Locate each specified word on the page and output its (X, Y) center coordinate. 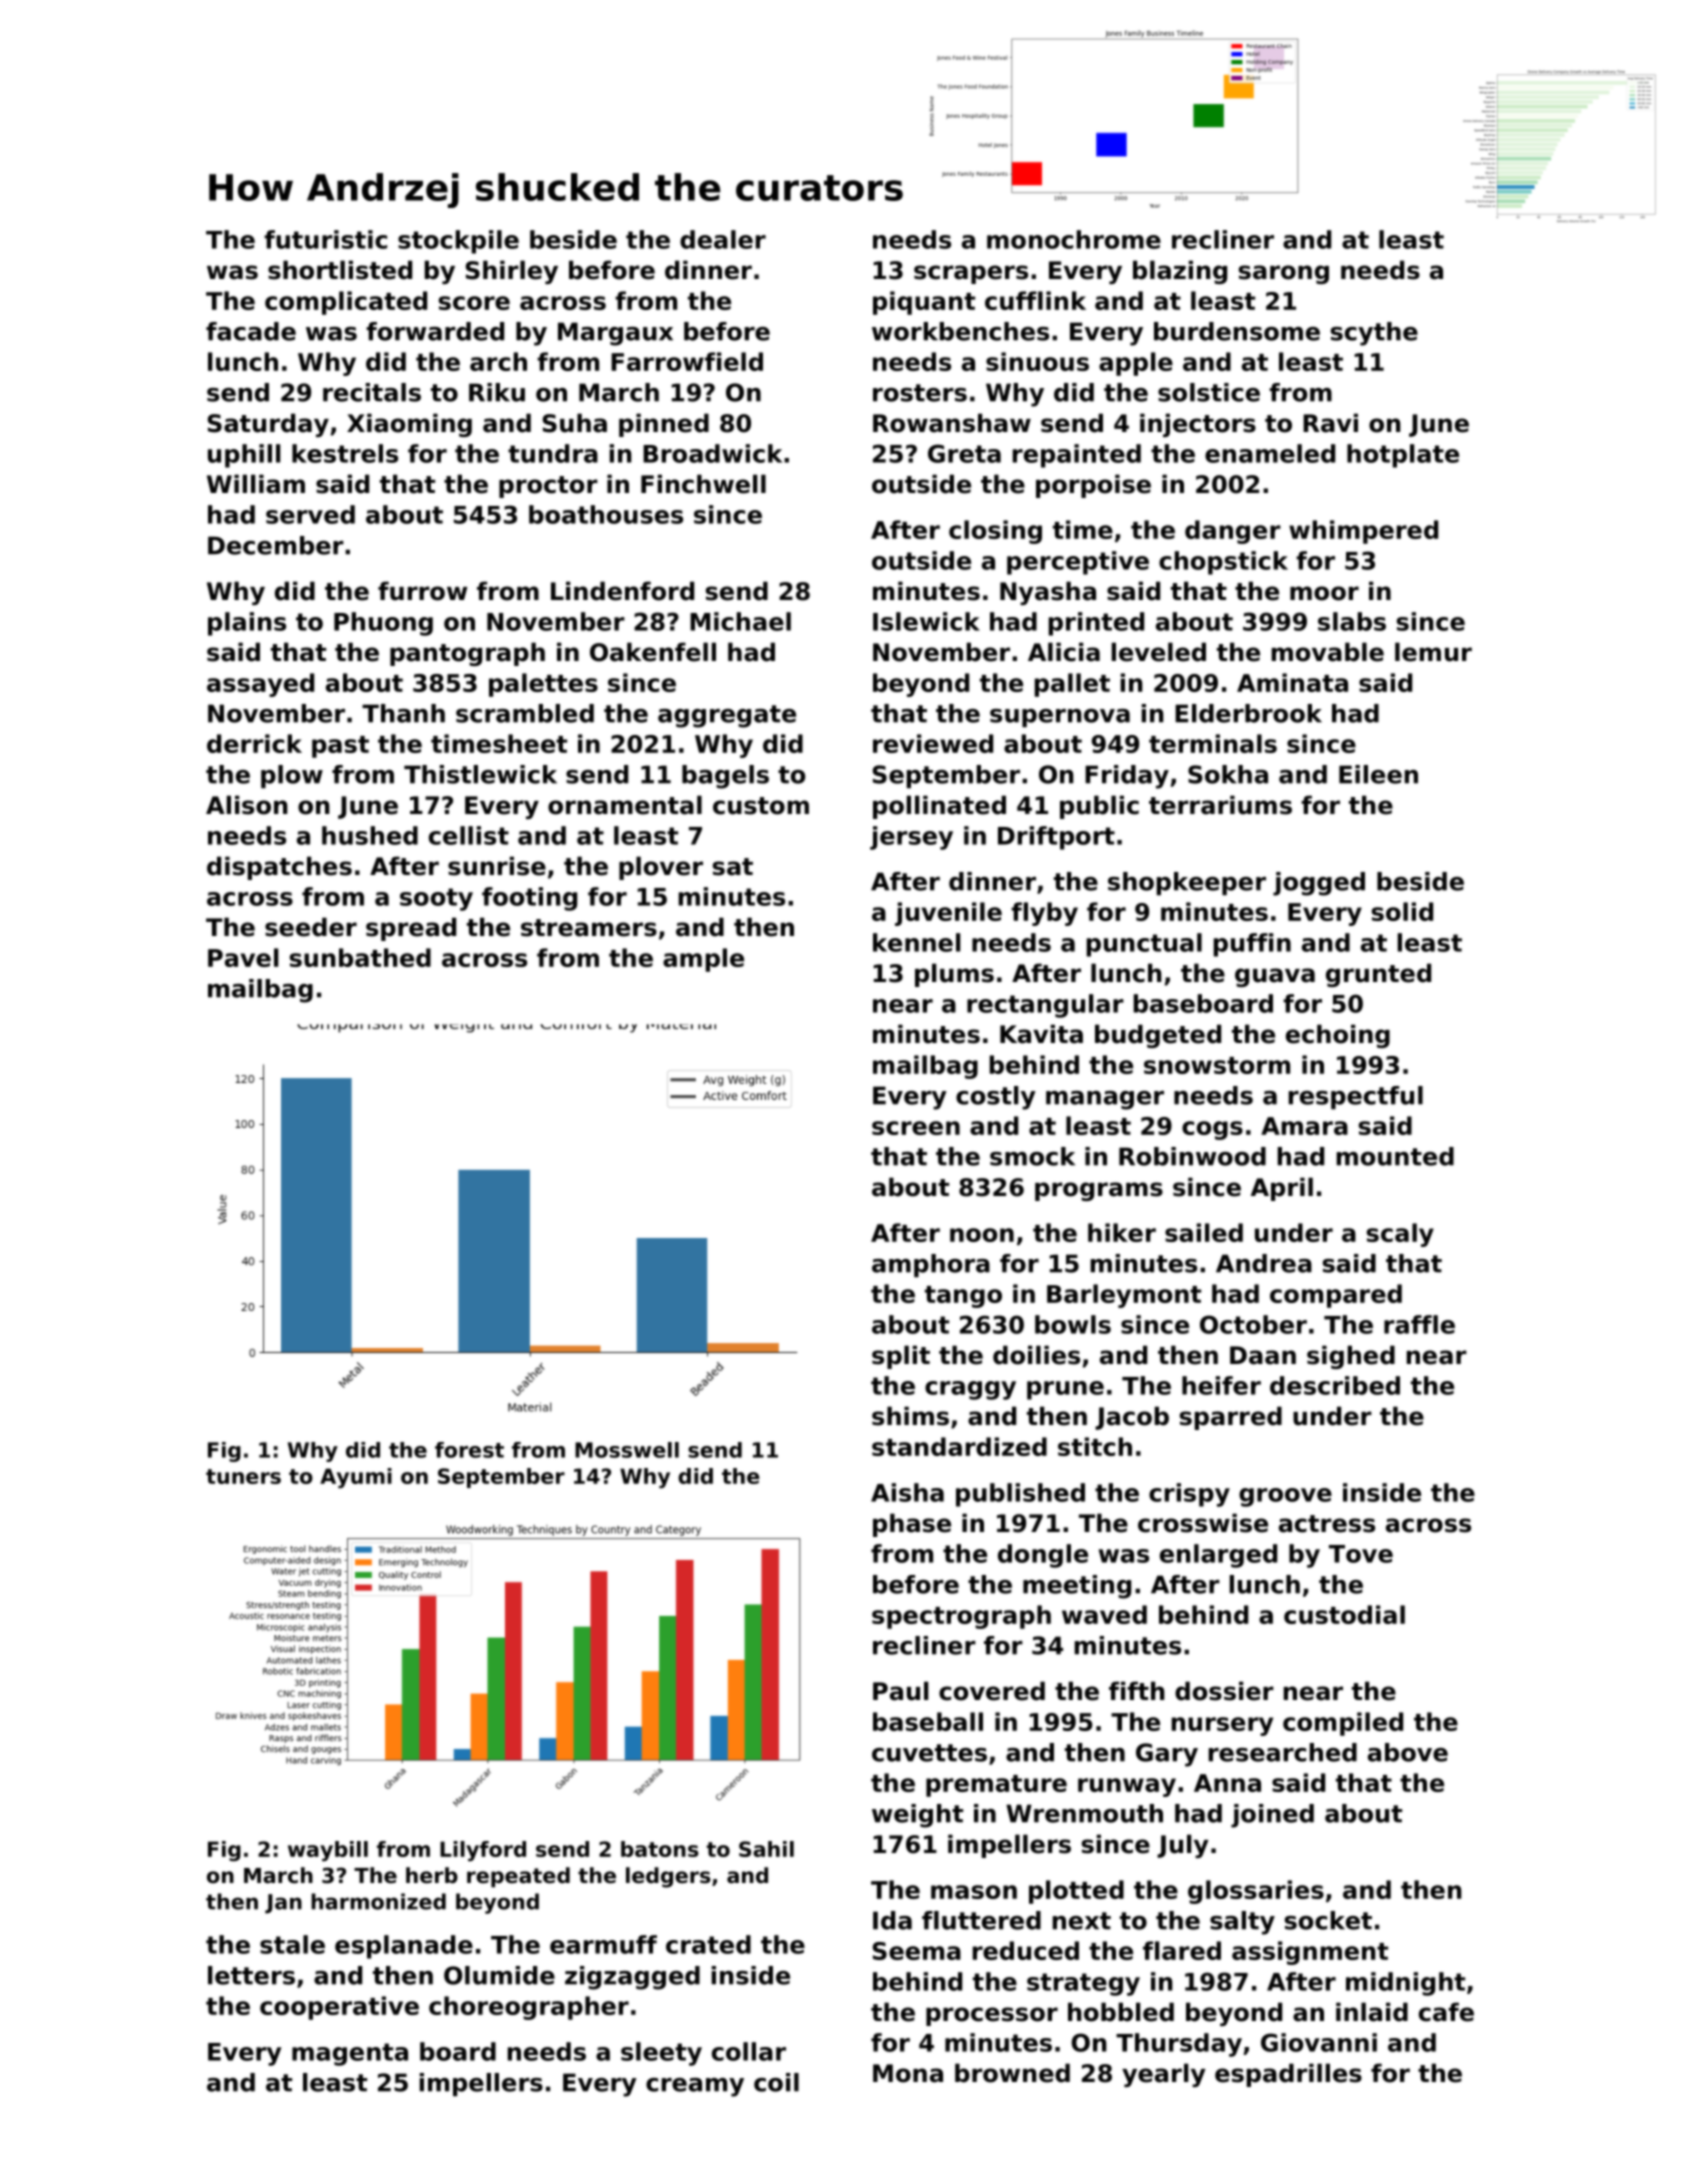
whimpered (1363, 532)
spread (411, 929)
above (1408, 1752)
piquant (924, 303)
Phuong (383, 624)
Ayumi (356, 1478)
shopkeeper (1187, 884)
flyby (1044, 914)
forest (469, 1450)
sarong (1284, 274)
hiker (1122, 1232)
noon (982, 1235)
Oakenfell (653, 652)
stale (292, 1944)
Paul (900, 1691)
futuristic (325, 239)
